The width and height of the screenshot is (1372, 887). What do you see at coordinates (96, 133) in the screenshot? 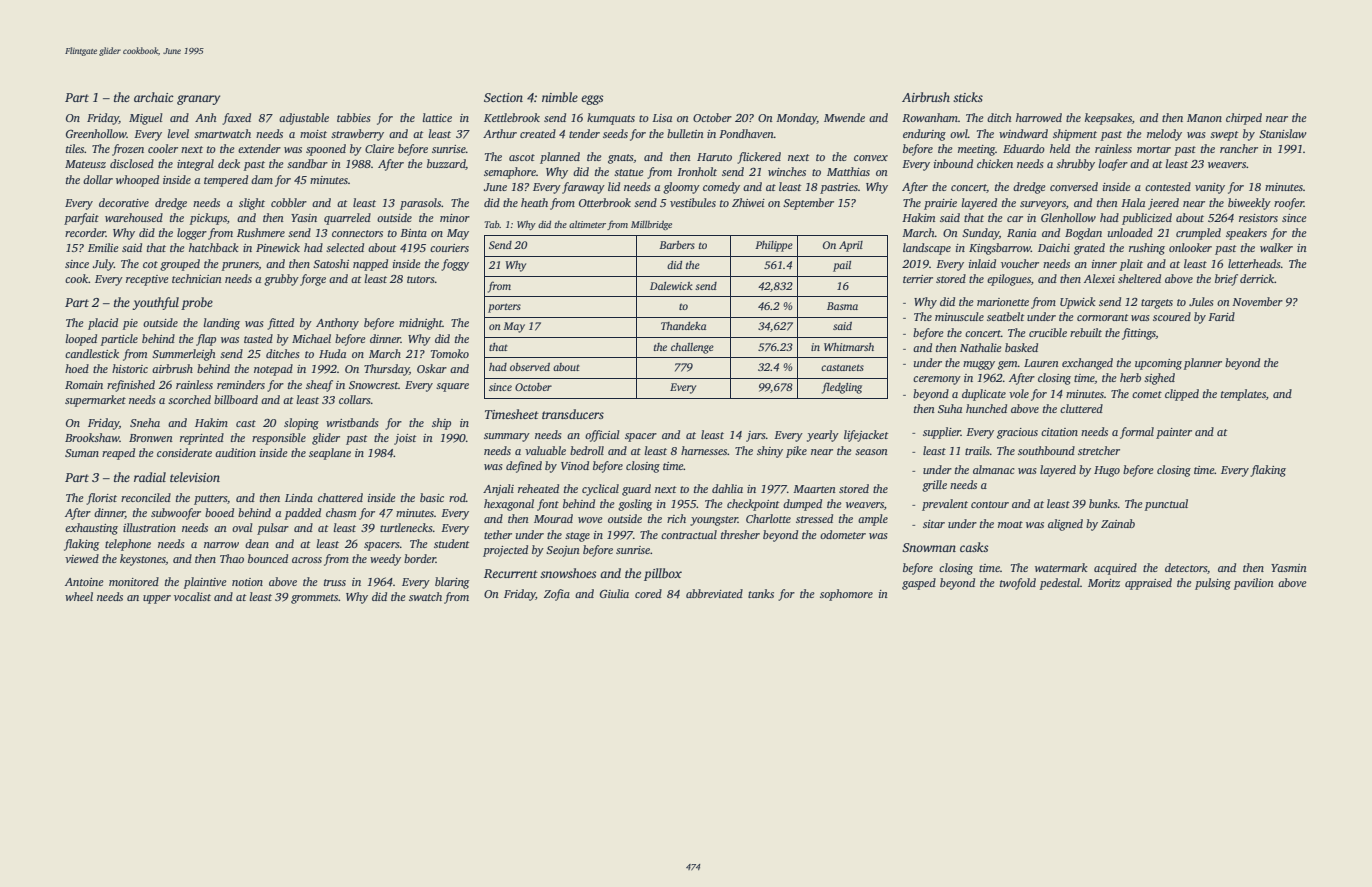
I see `Greenhollow` at bounding box center [96, 133].
